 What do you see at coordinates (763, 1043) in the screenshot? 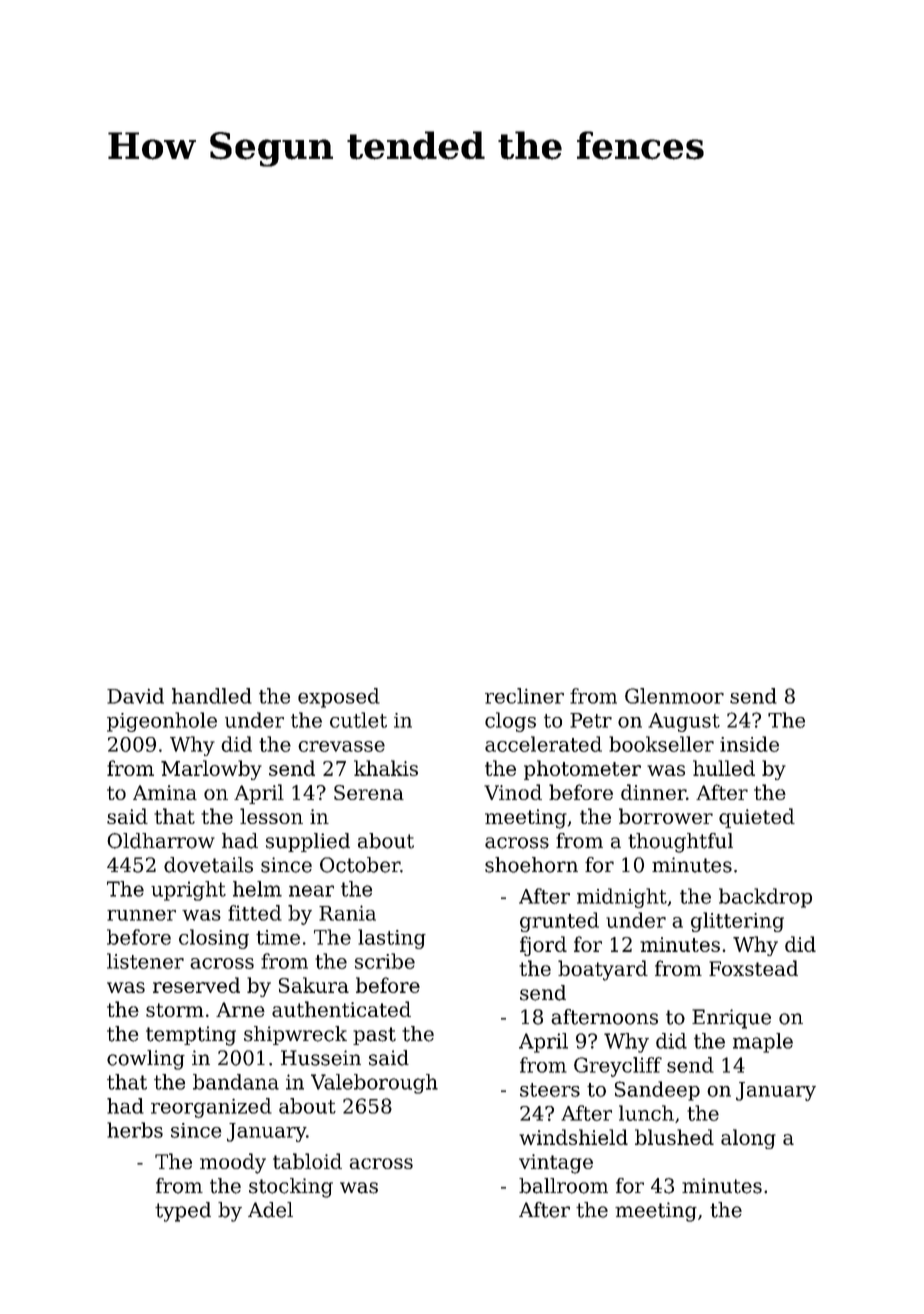
I see `maple` at bounding box center [763, 1043].
